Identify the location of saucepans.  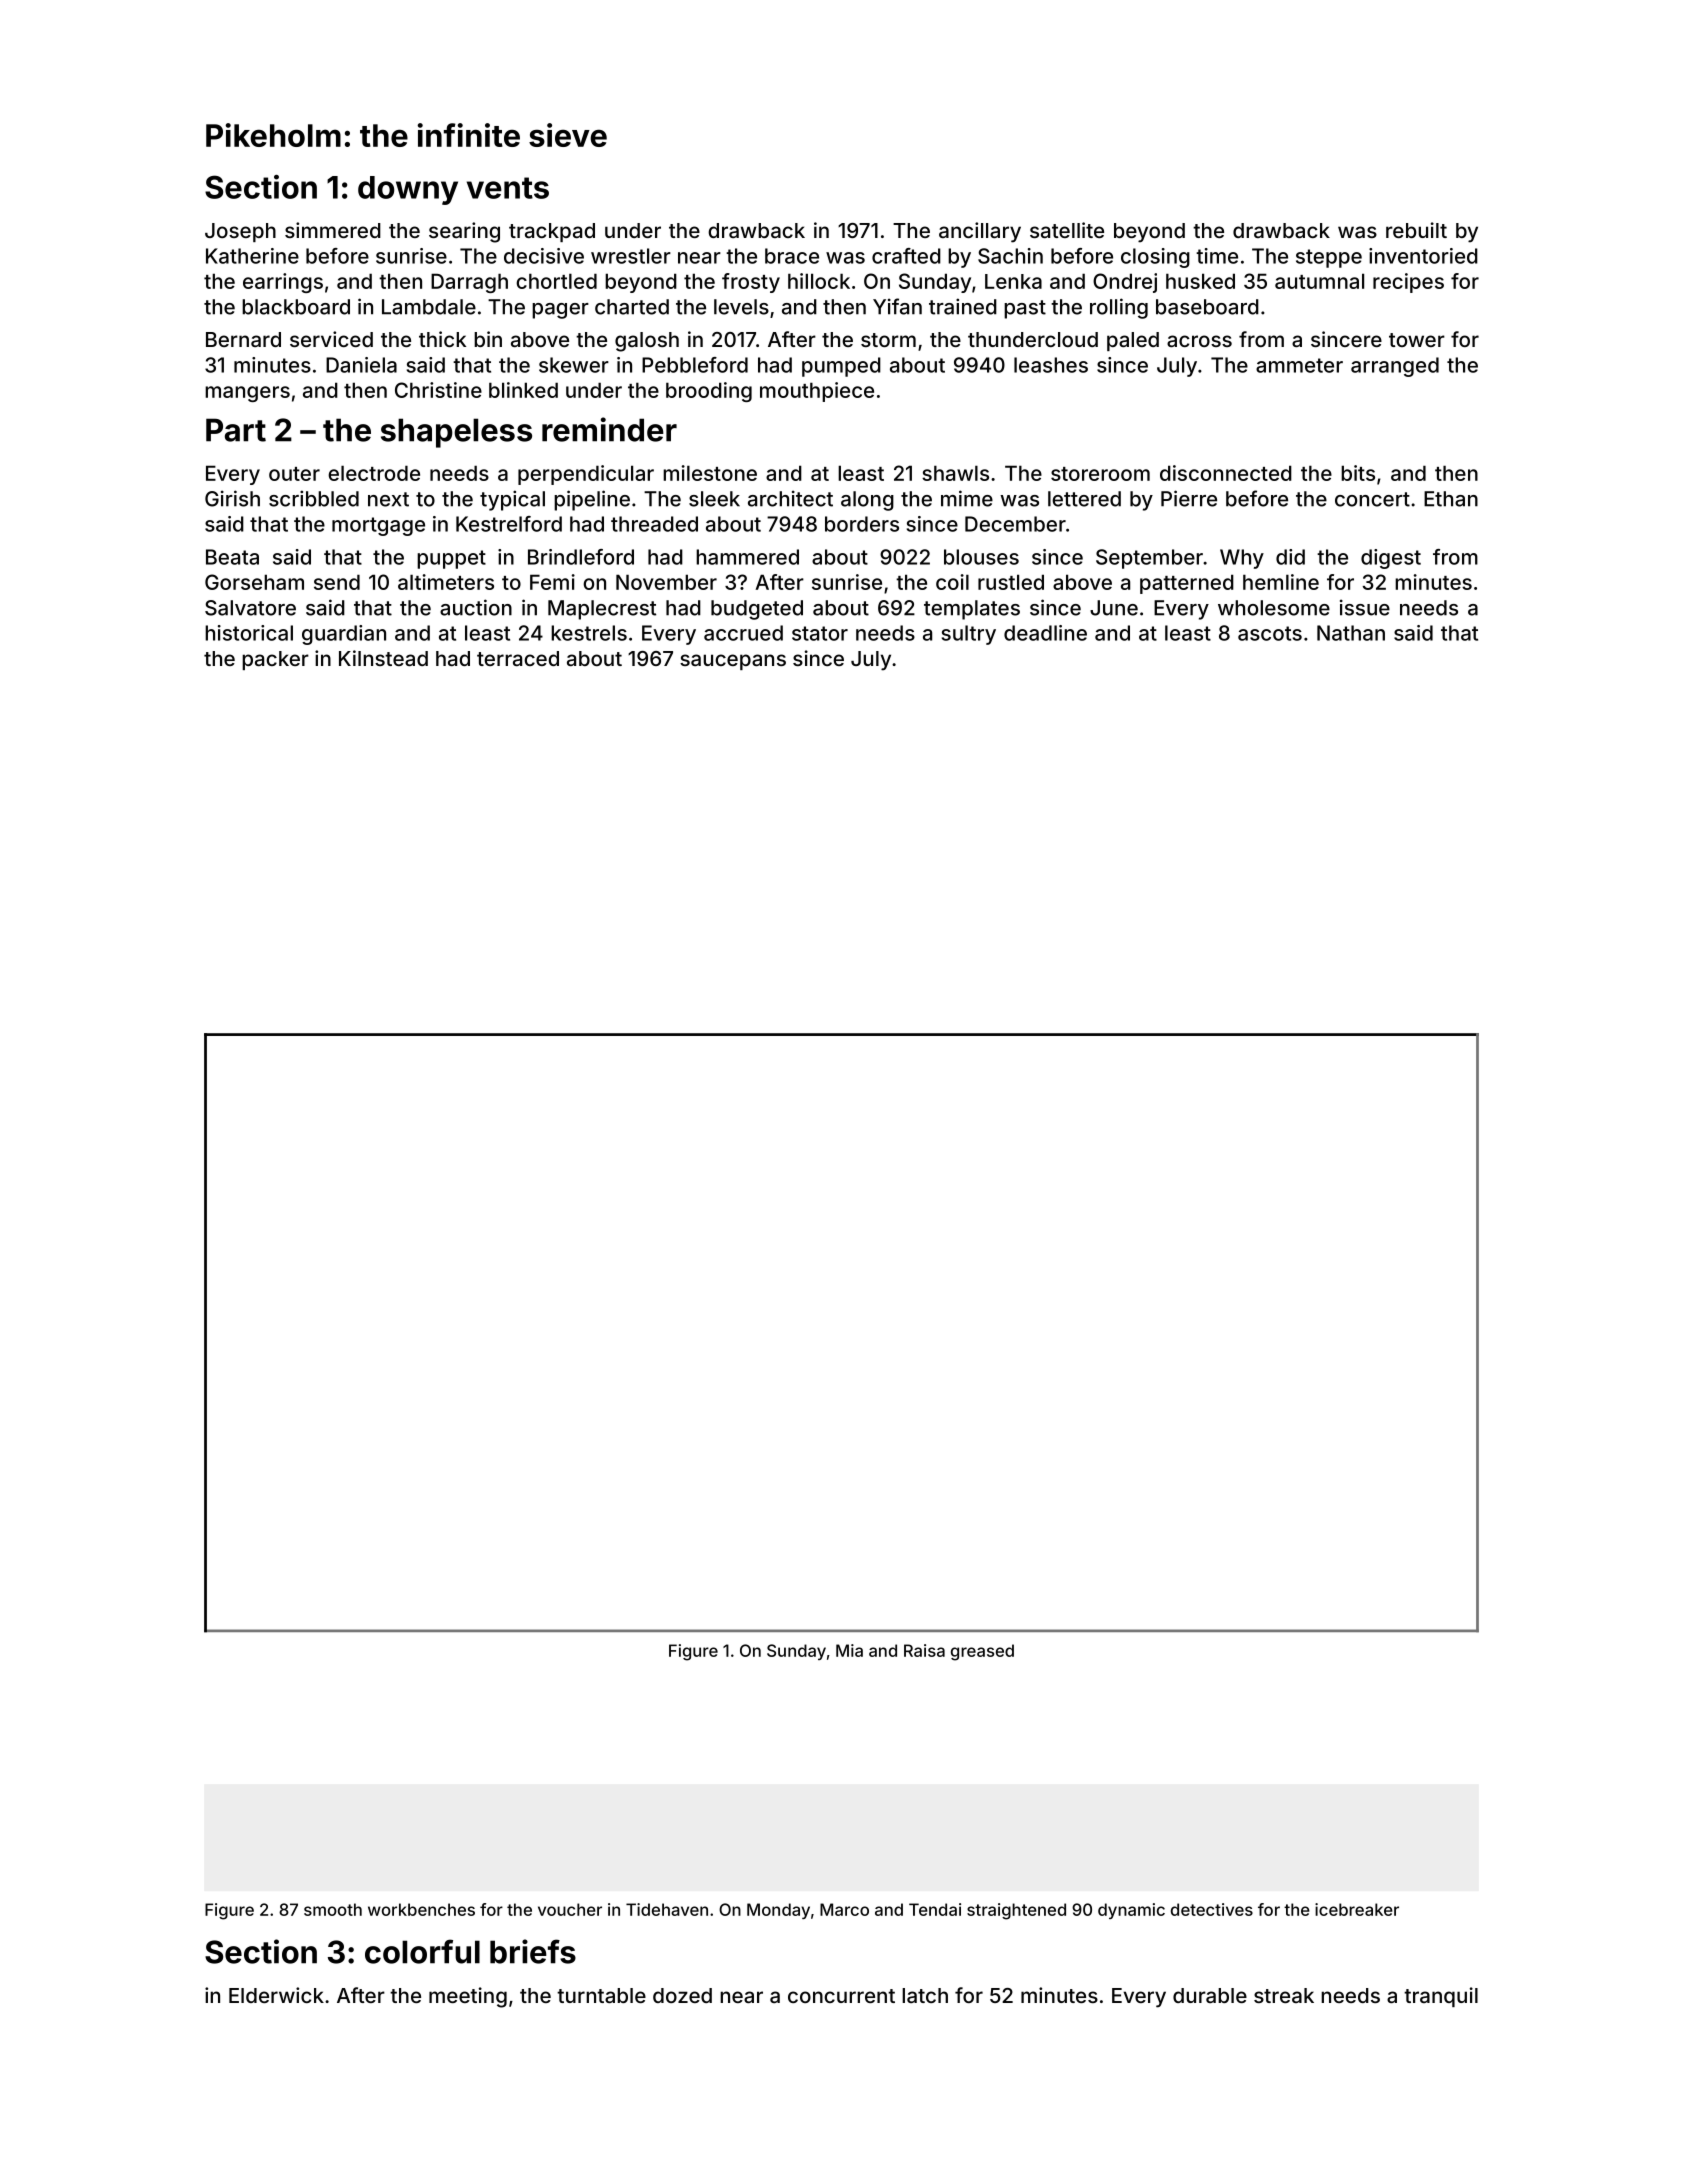
(733, 662).
